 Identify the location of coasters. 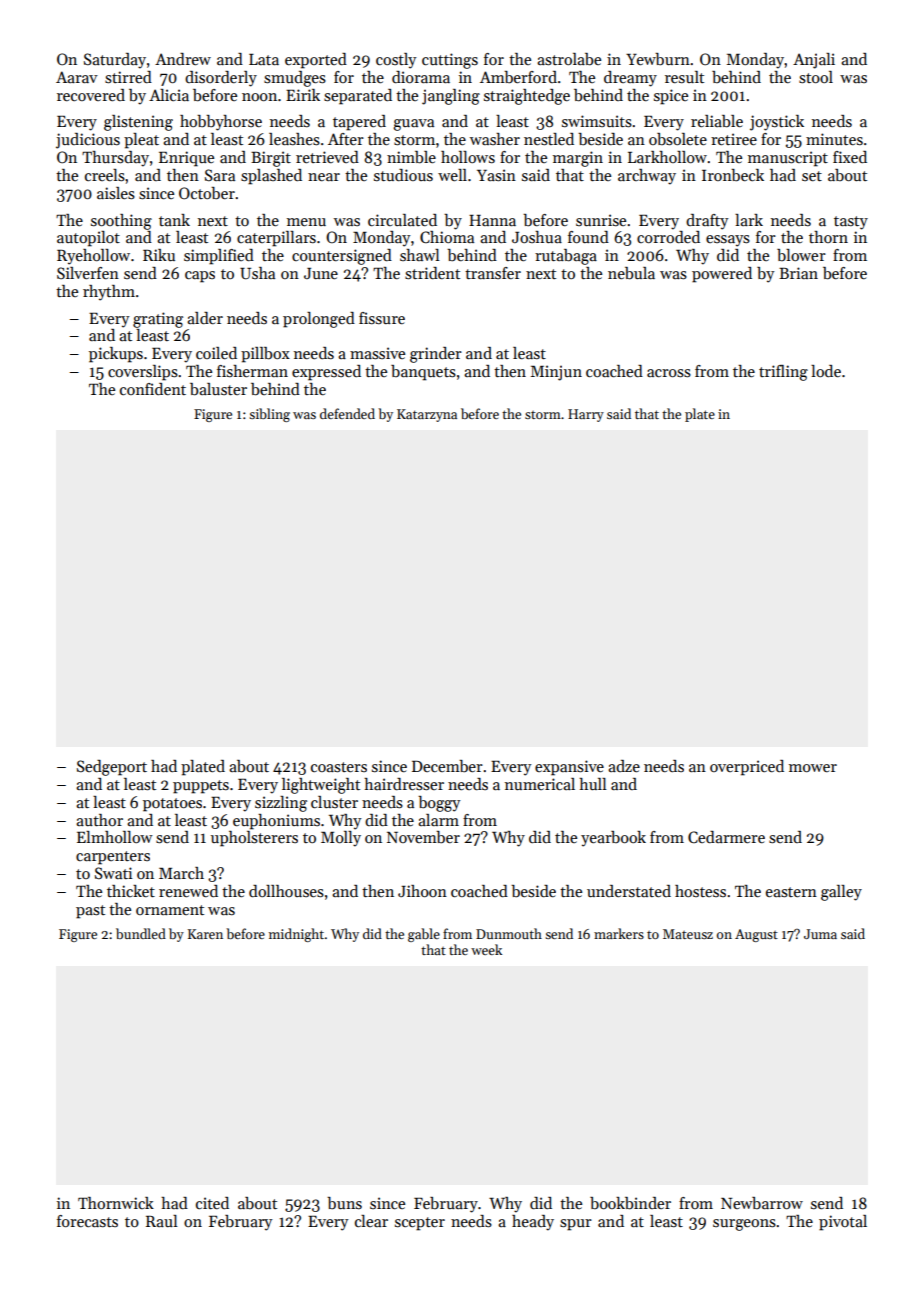
(339, 767).
